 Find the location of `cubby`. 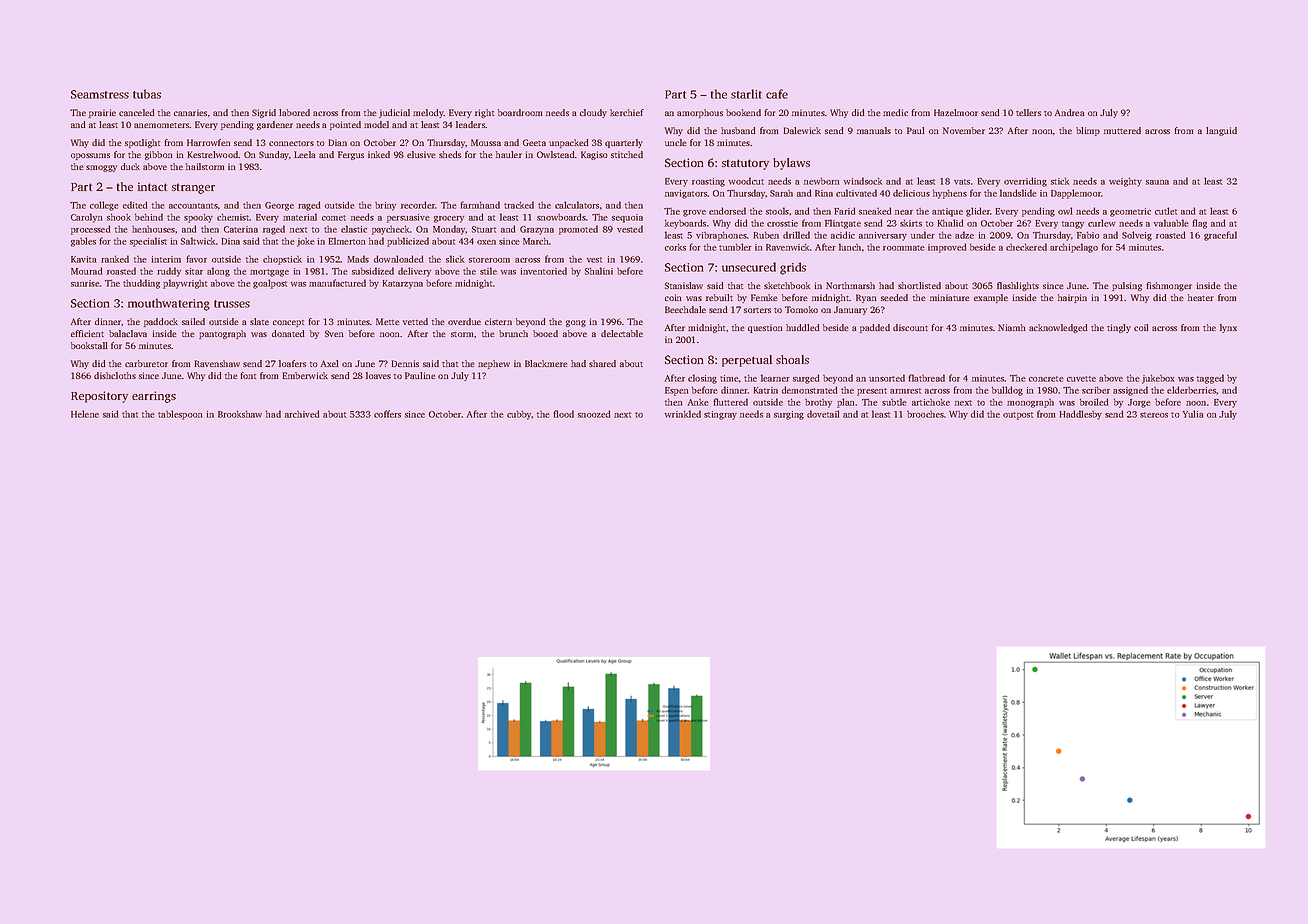

cubby is located at coordinates (519, 415).
